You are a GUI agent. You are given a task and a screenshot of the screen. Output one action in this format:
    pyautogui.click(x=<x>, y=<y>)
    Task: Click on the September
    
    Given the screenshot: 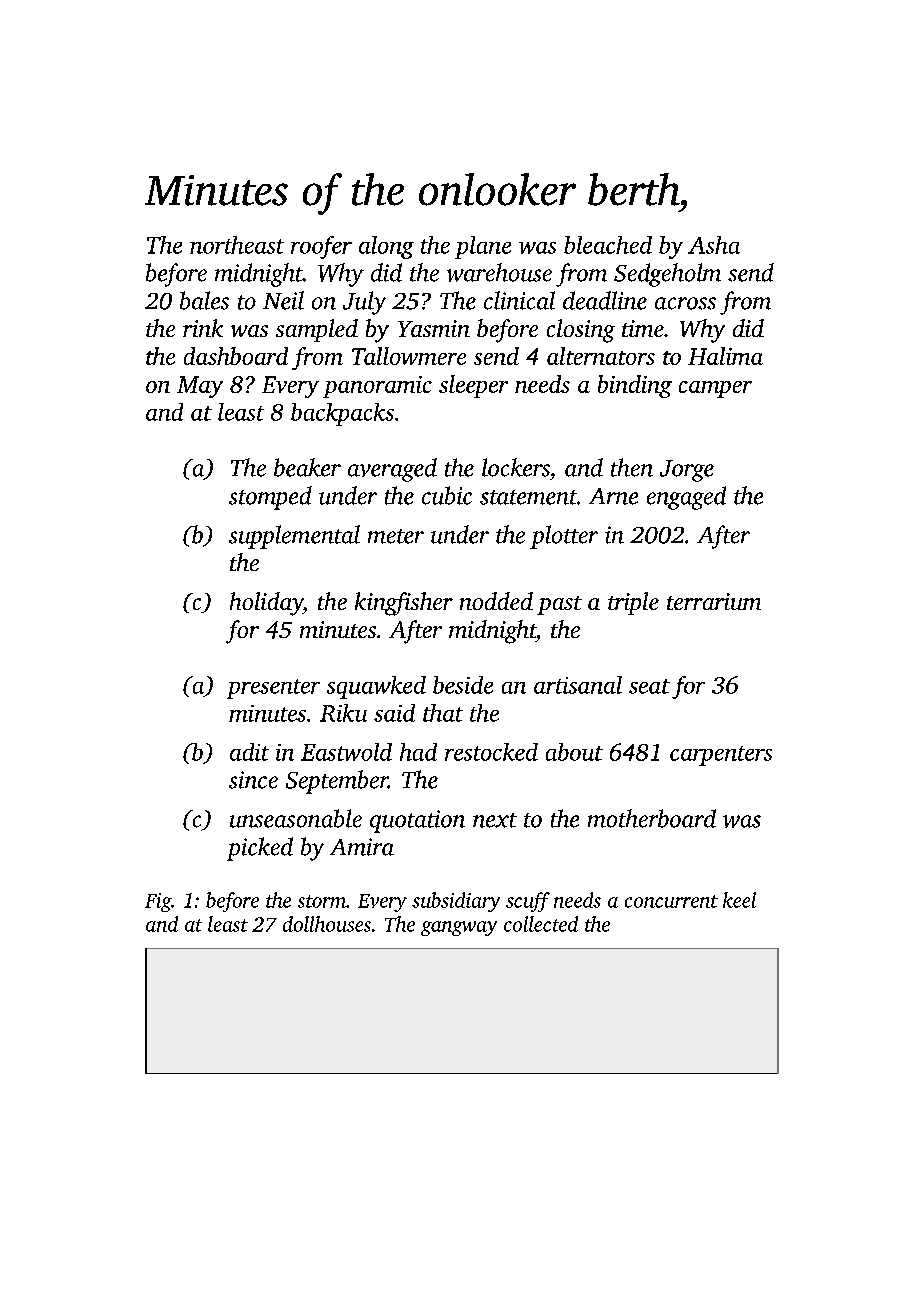 What is the action you would take?
    pyautogui.click(x=337, y=782)
